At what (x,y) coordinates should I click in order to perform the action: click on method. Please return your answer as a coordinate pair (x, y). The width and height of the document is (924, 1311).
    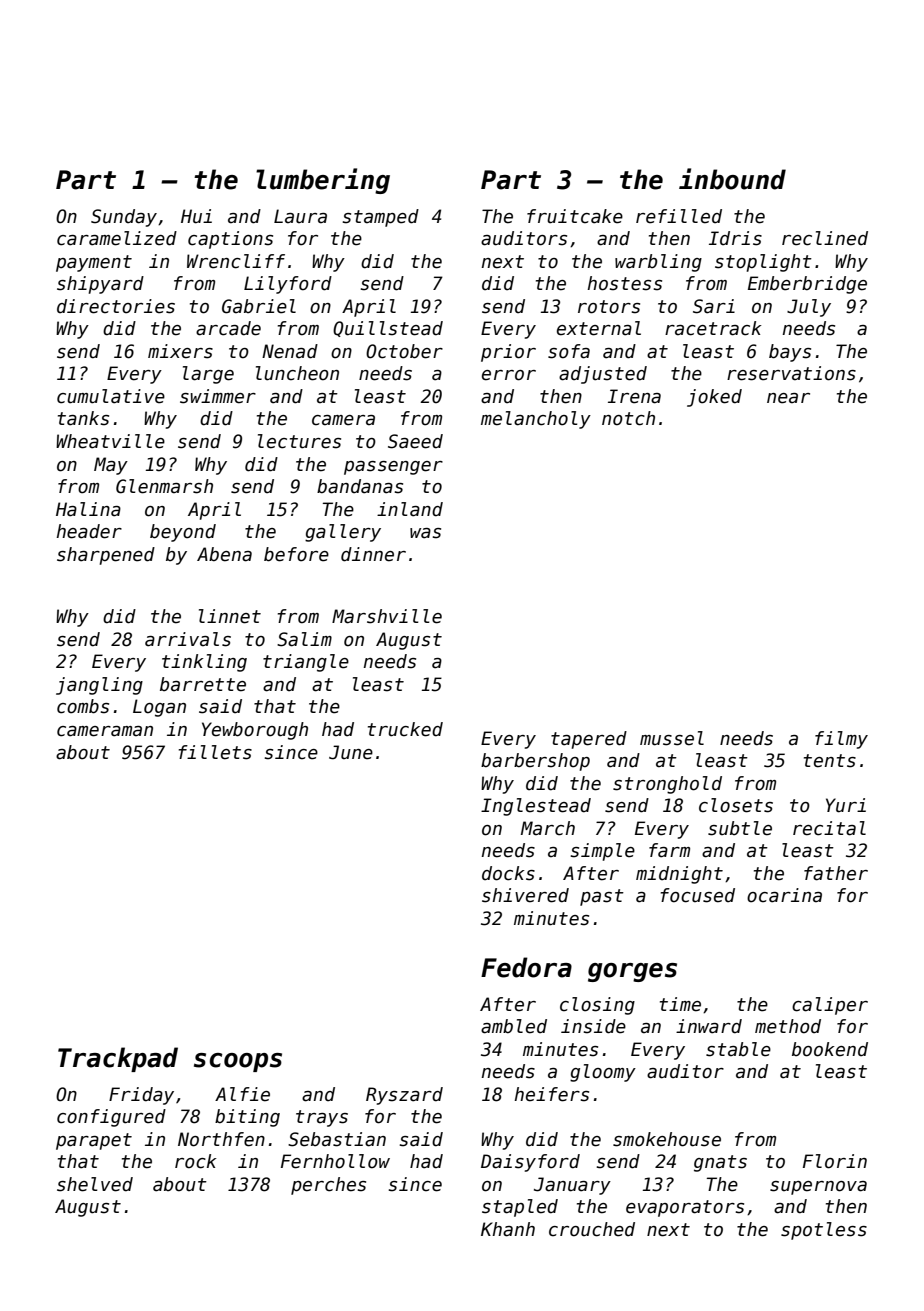
    Looking at the image, I should click on (788, 1026).
